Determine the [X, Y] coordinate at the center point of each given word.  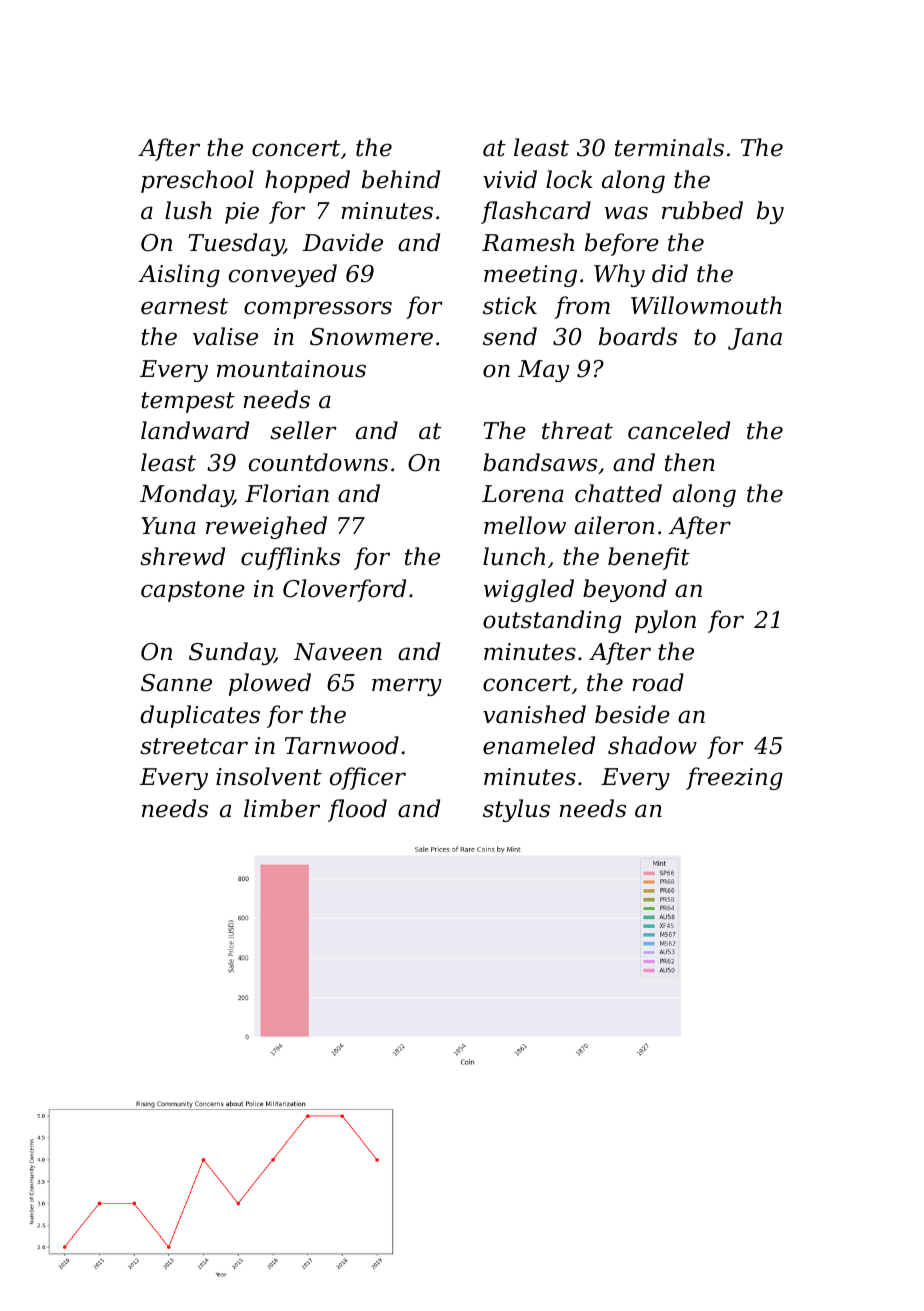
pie [242, 213]
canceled [679, 430]
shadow [652, 745]
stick [510, 305]
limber [282, 808]
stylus [516, 810]
